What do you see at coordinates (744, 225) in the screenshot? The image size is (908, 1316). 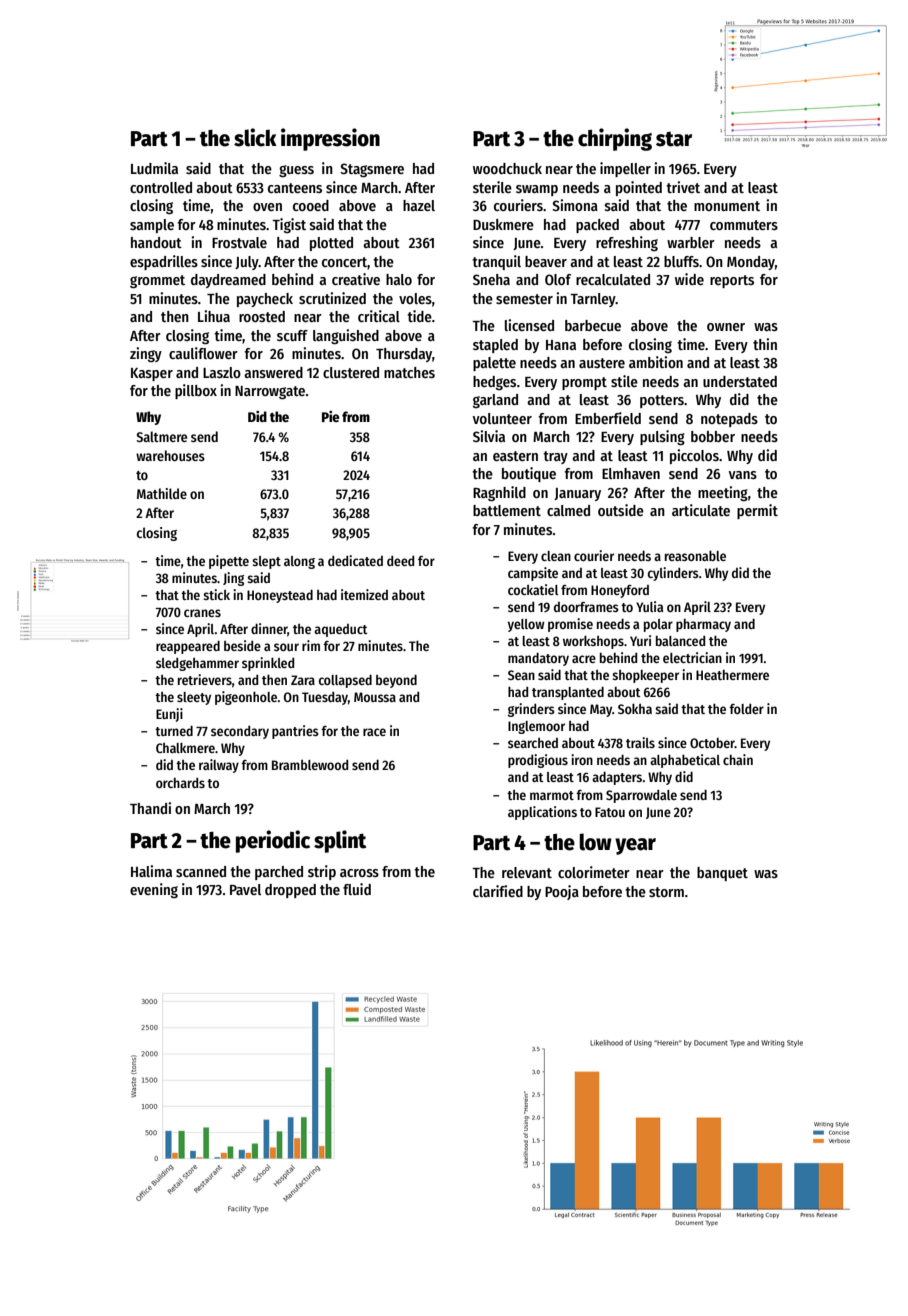 I see `commuters` at bounding box center [744, 225].
